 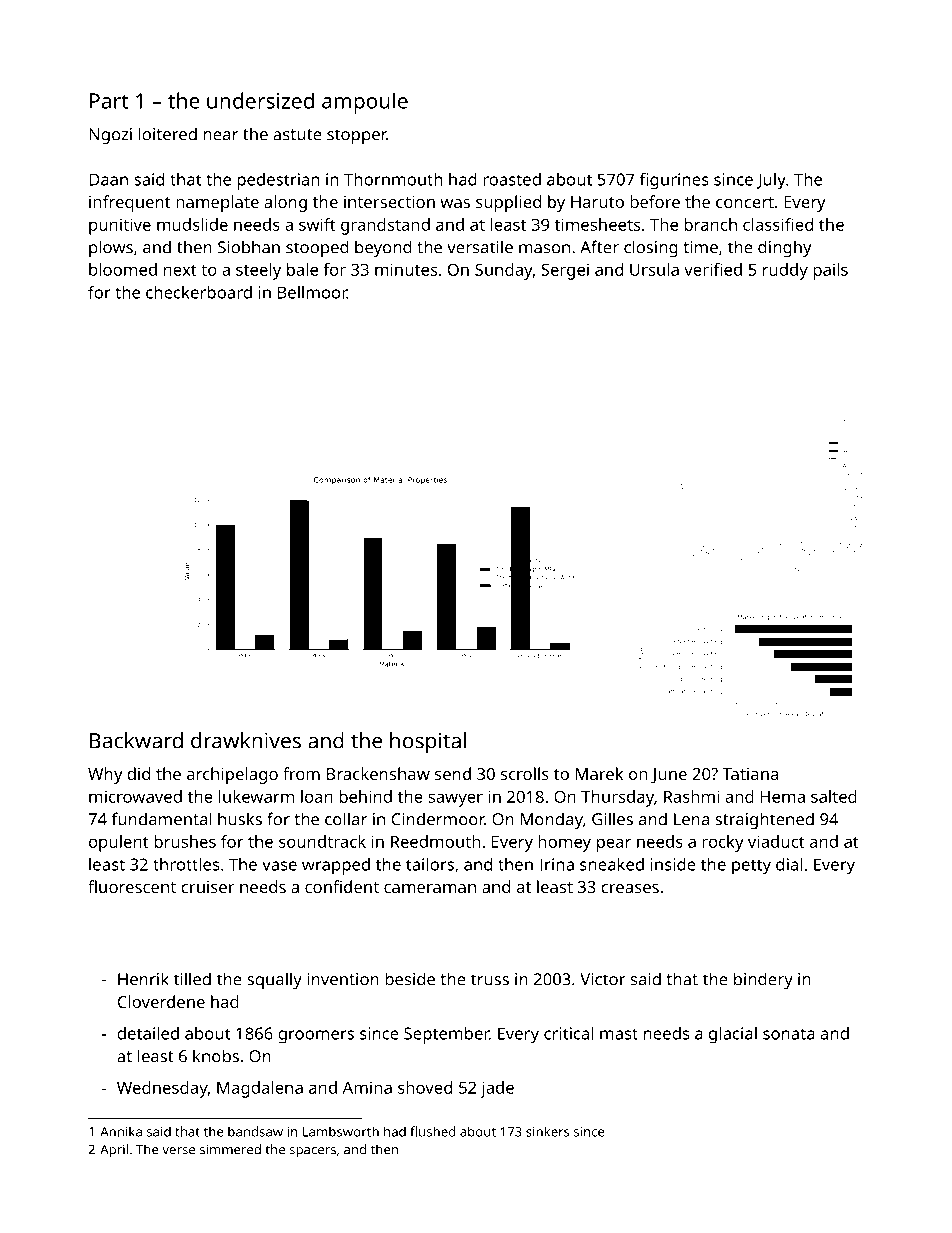 What do you see at coordinates (750, 774) in the screenshot?
I see `Tatiana` at bounding box center [750, 774].
